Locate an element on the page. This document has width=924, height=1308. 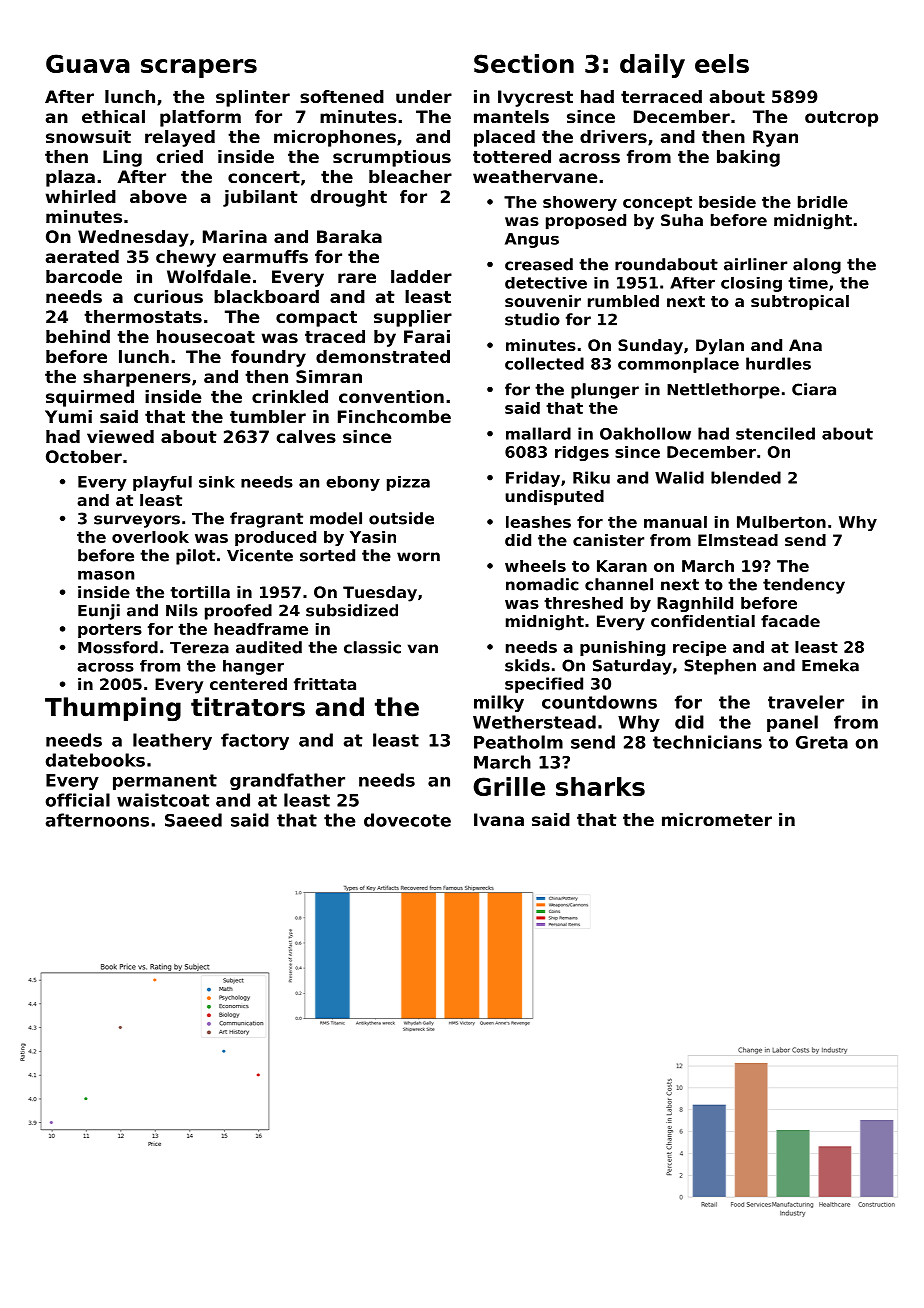
souvenir is located at coordinates (543, 301).
